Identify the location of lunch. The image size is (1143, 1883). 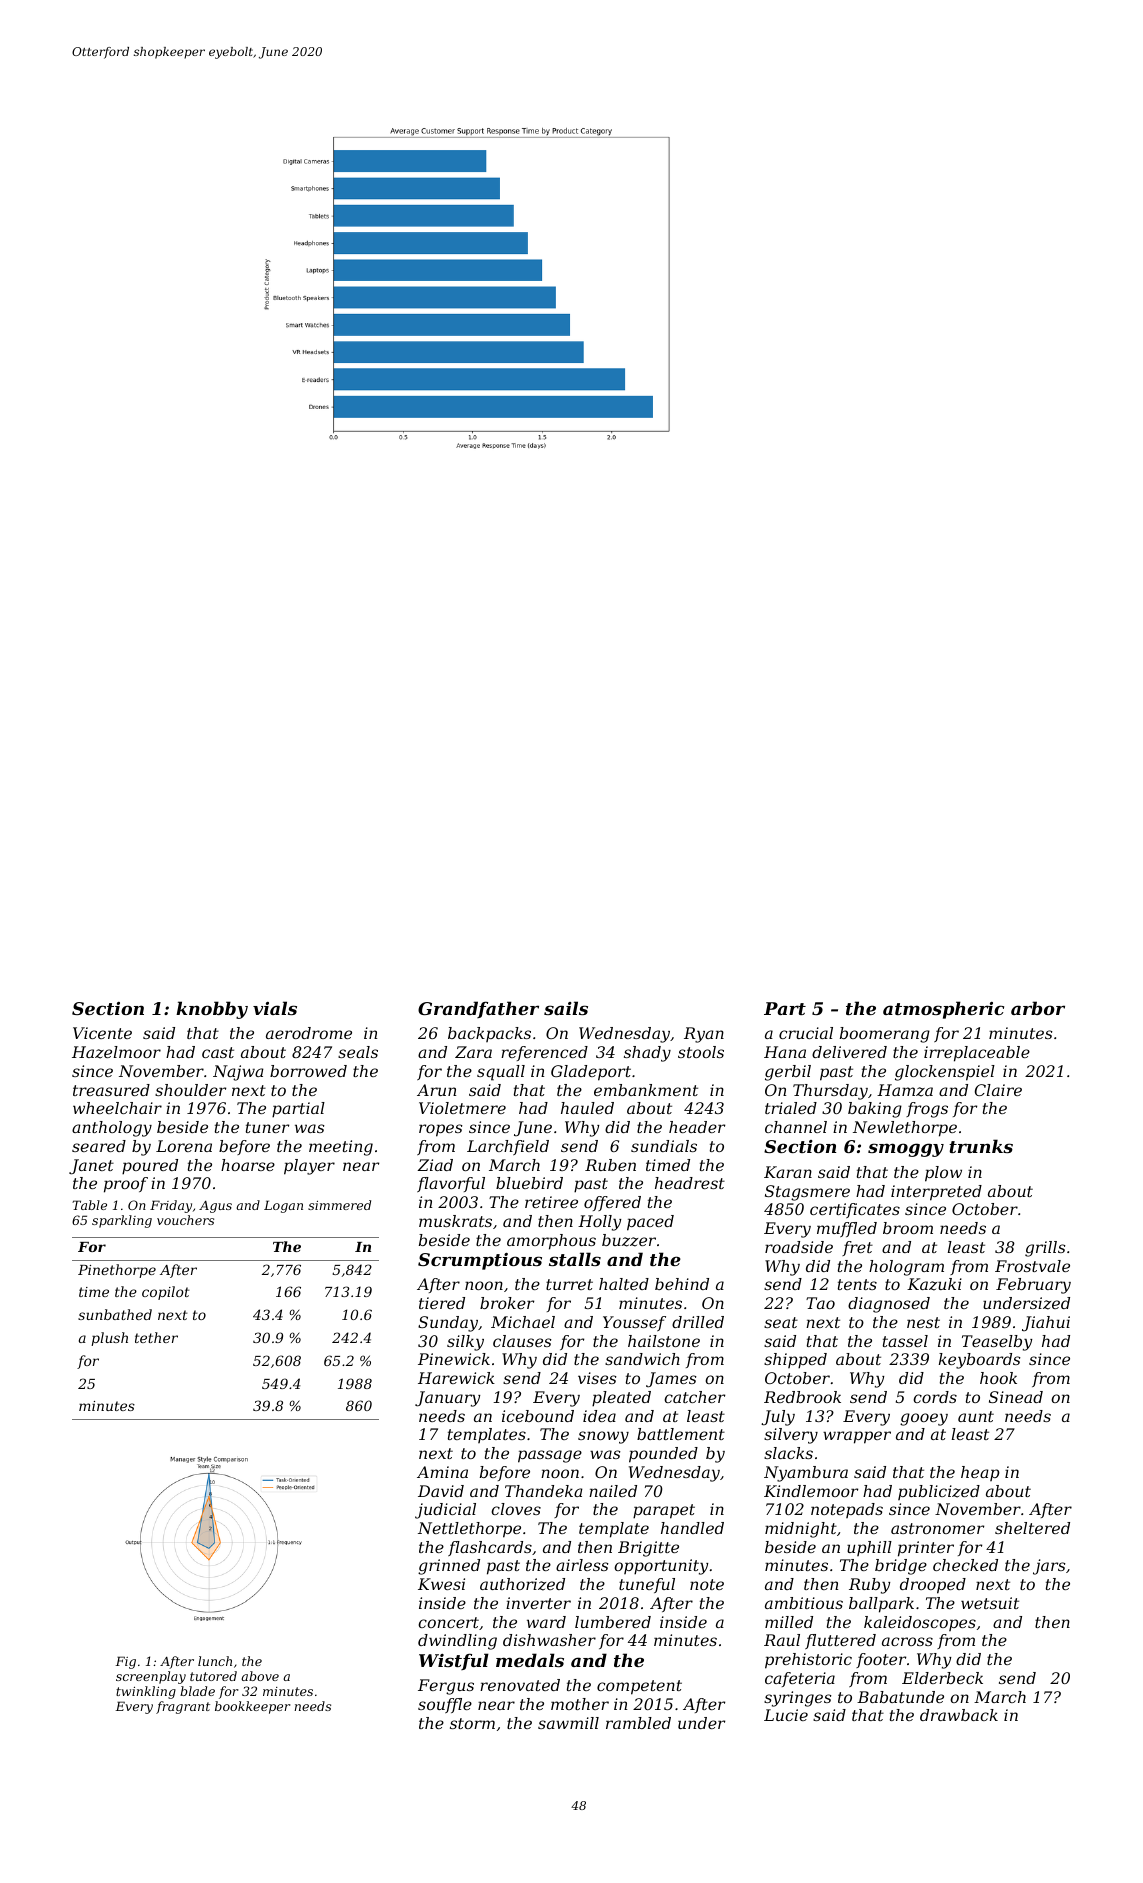
(215, 1661).
